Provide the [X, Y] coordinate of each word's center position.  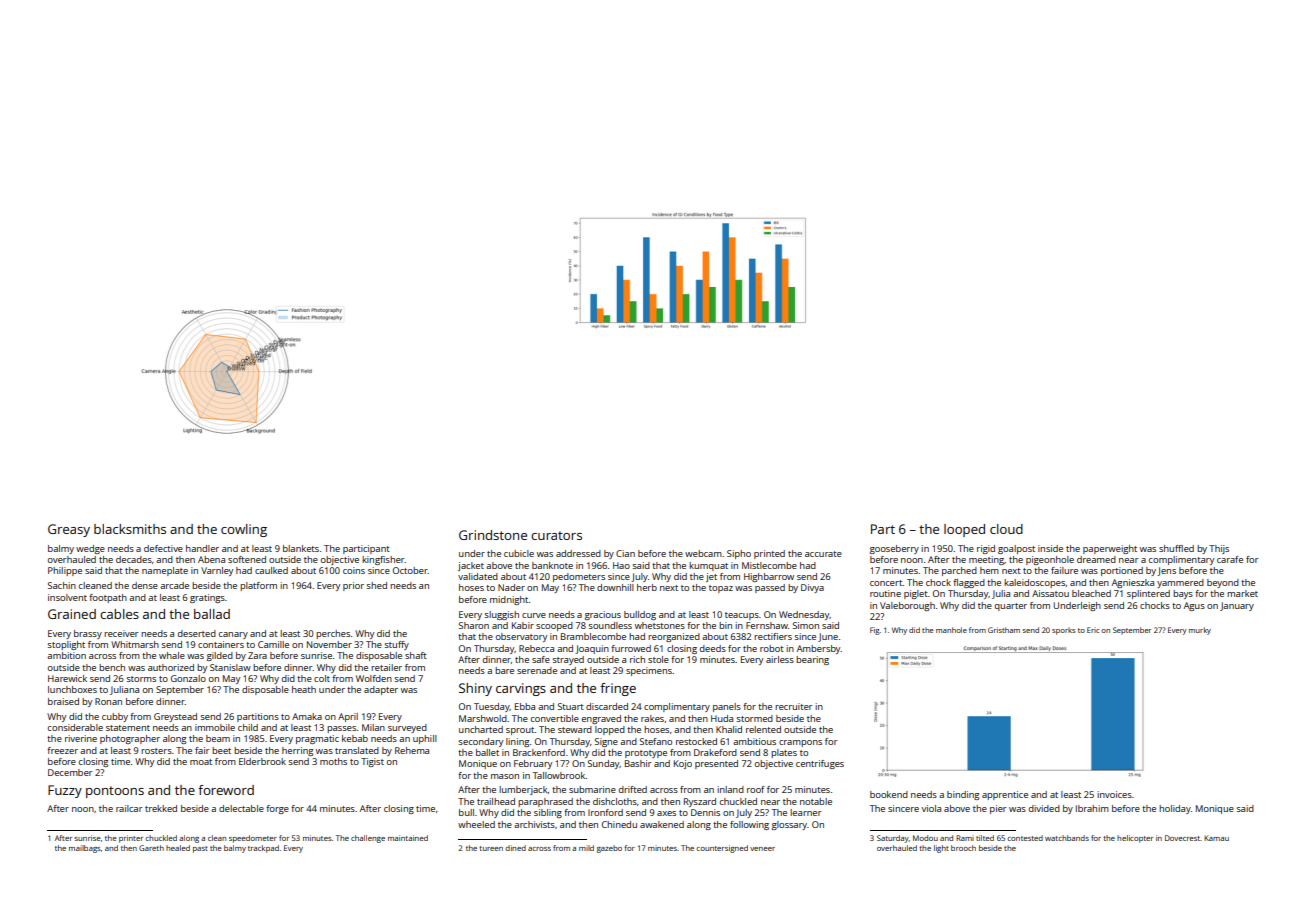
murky [1200, 631]
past [200, 849]
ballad [212, 614]
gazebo [609, 849]
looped [964, 530]
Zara [257, 655]
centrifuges [820, 764]
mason [505, 776]
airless [780, 659]
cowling [244, 530]
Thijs [1219, 549]
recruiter [793, 706]
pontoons [115, 792]
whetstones [660, 625]
